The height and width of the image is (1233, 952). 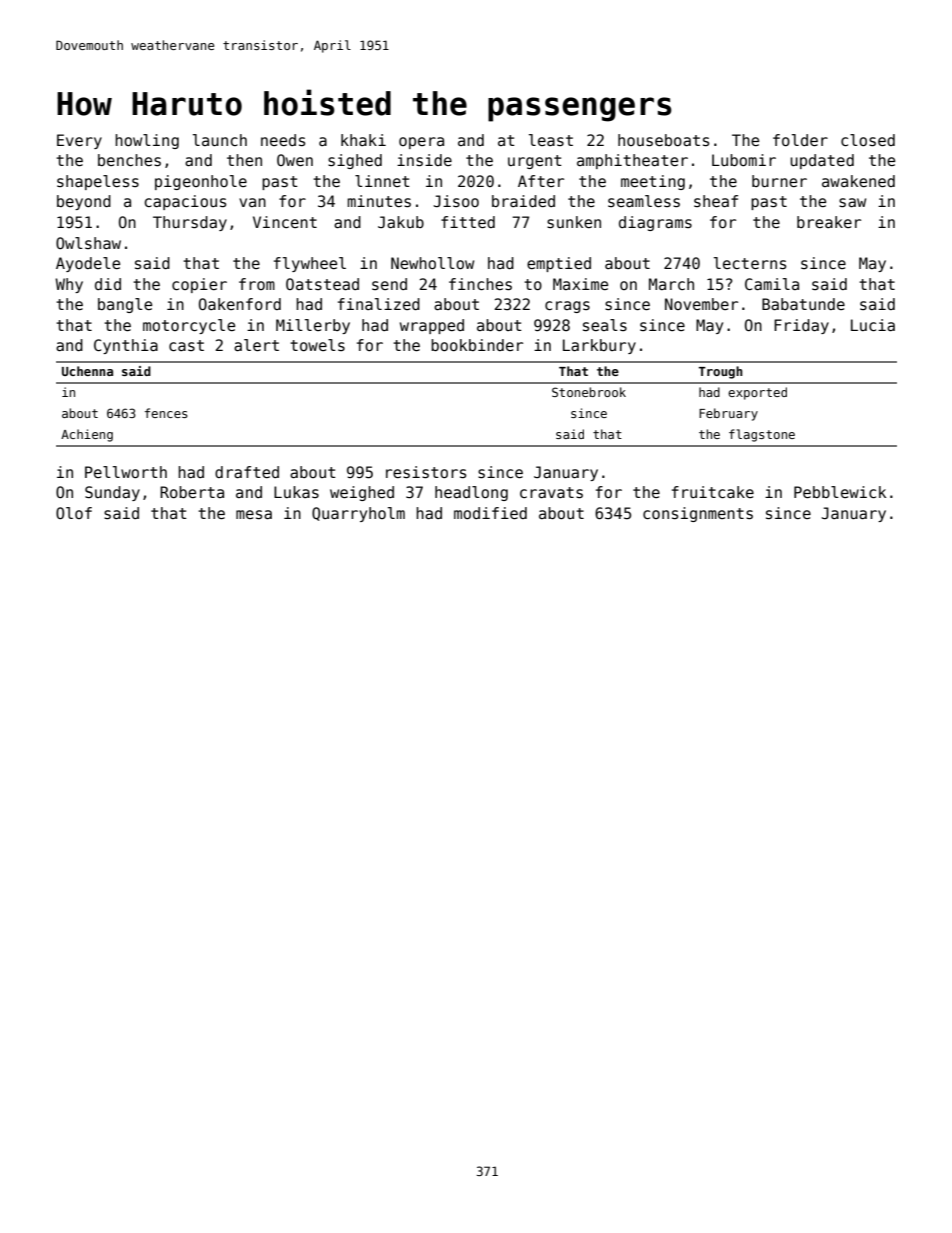 I want to click on fitted, so click(x=468, y=222).
